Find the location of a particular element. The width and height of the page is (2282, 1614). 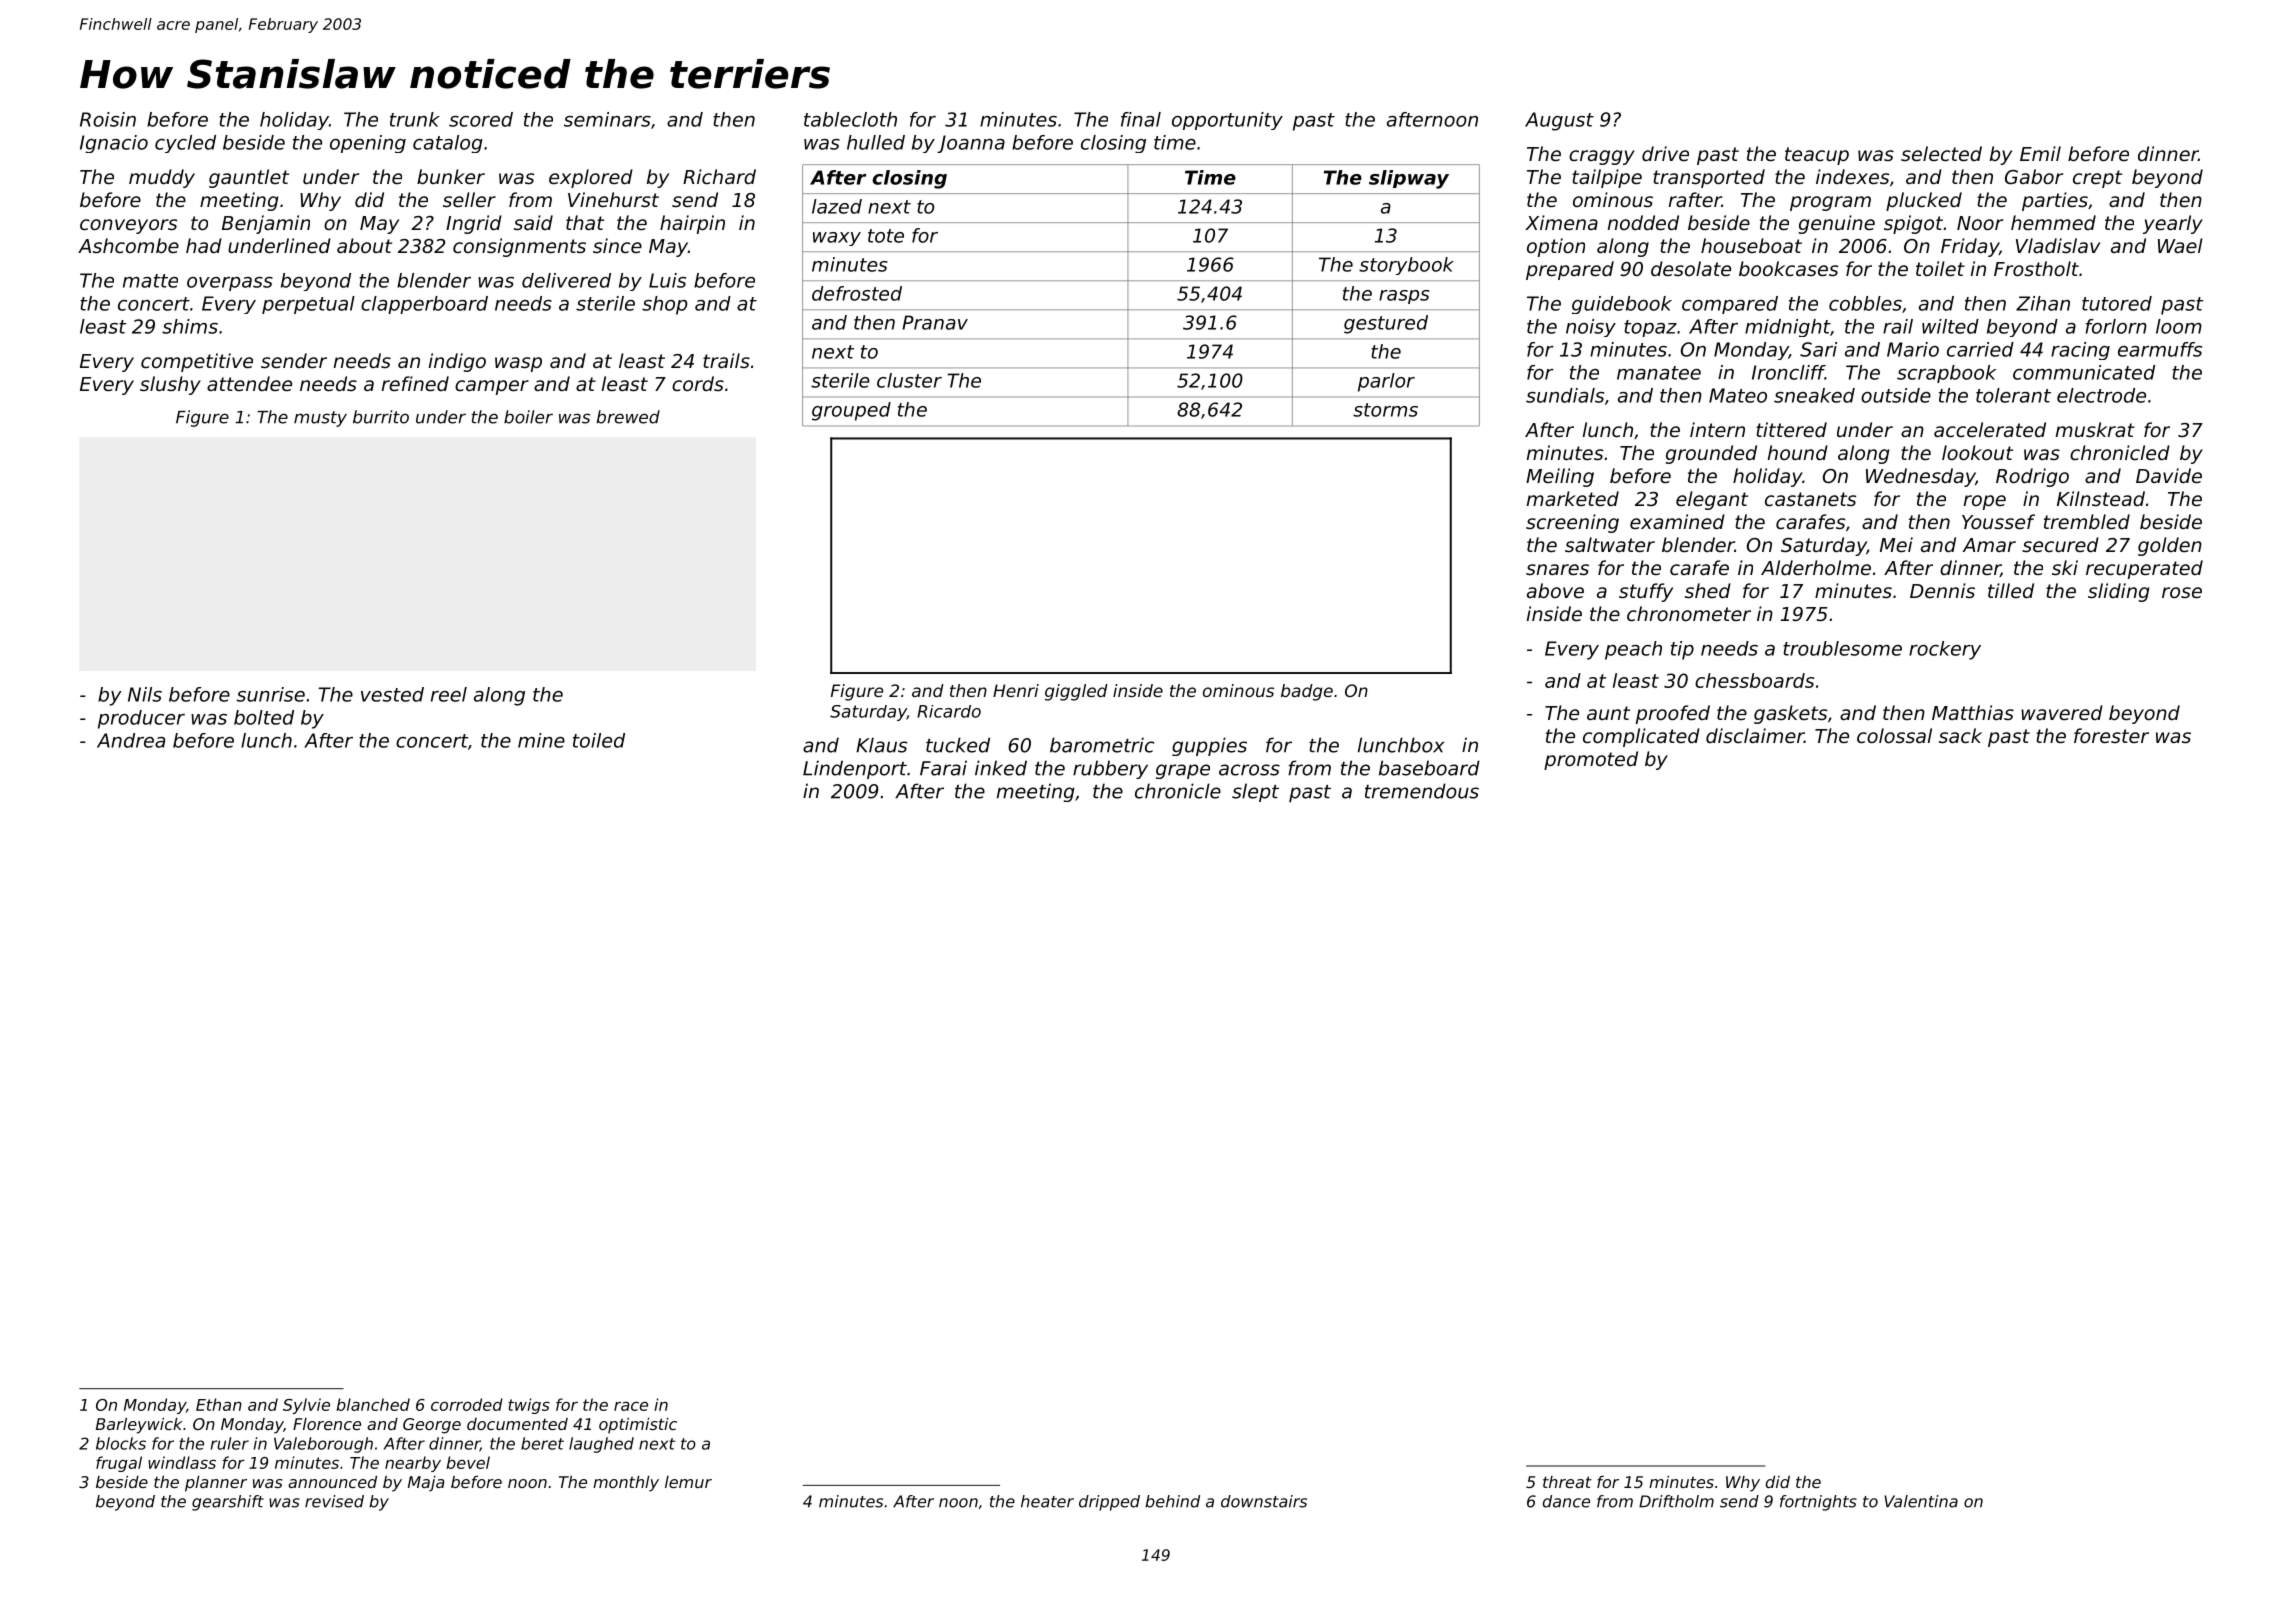

slept is located at coordinates (1255, 792).
